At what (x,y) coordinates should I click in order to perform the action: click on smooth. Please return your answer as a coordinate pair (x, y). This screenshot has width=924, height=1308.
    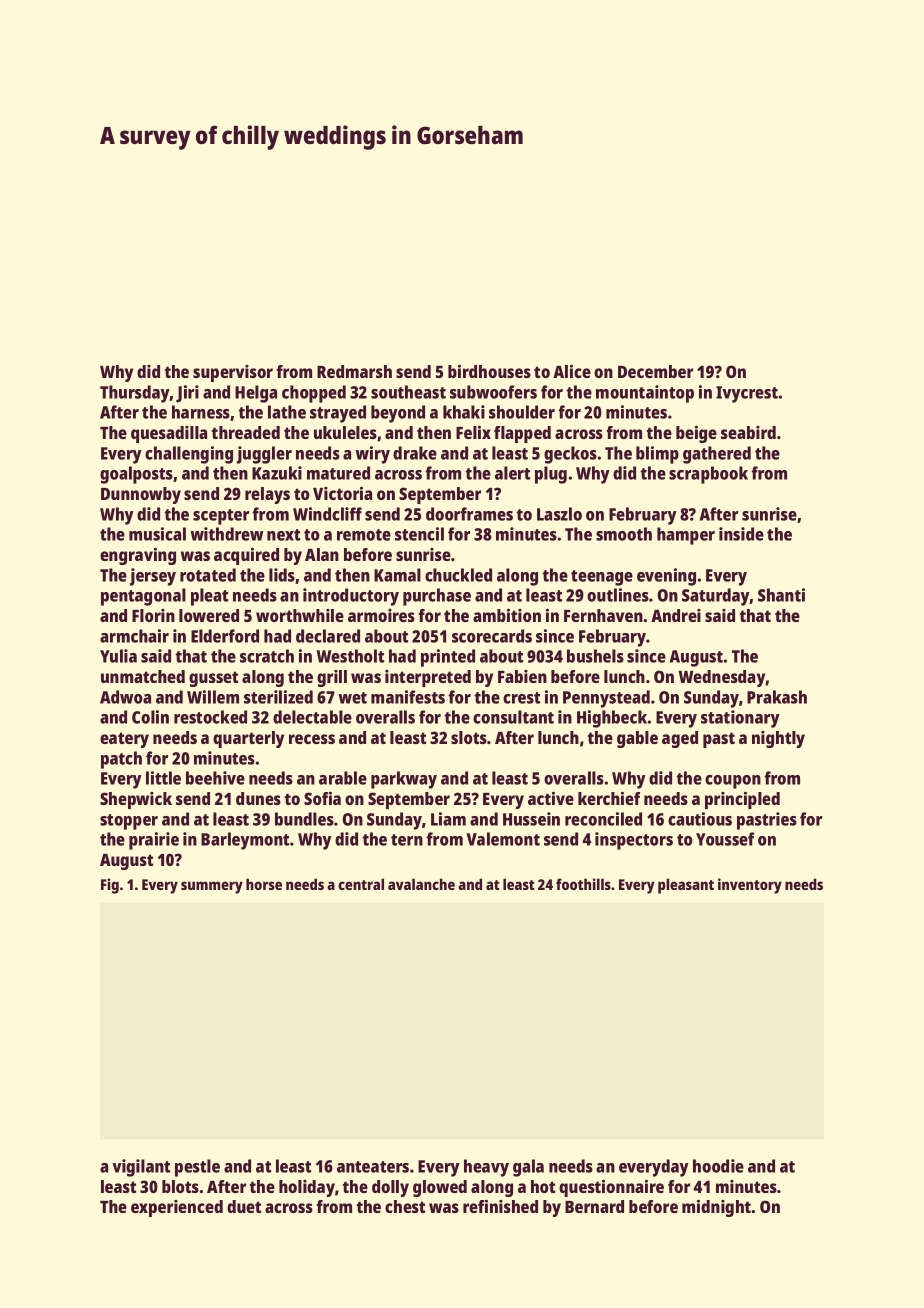
    Looking at the image, I should click on (624, 534).
